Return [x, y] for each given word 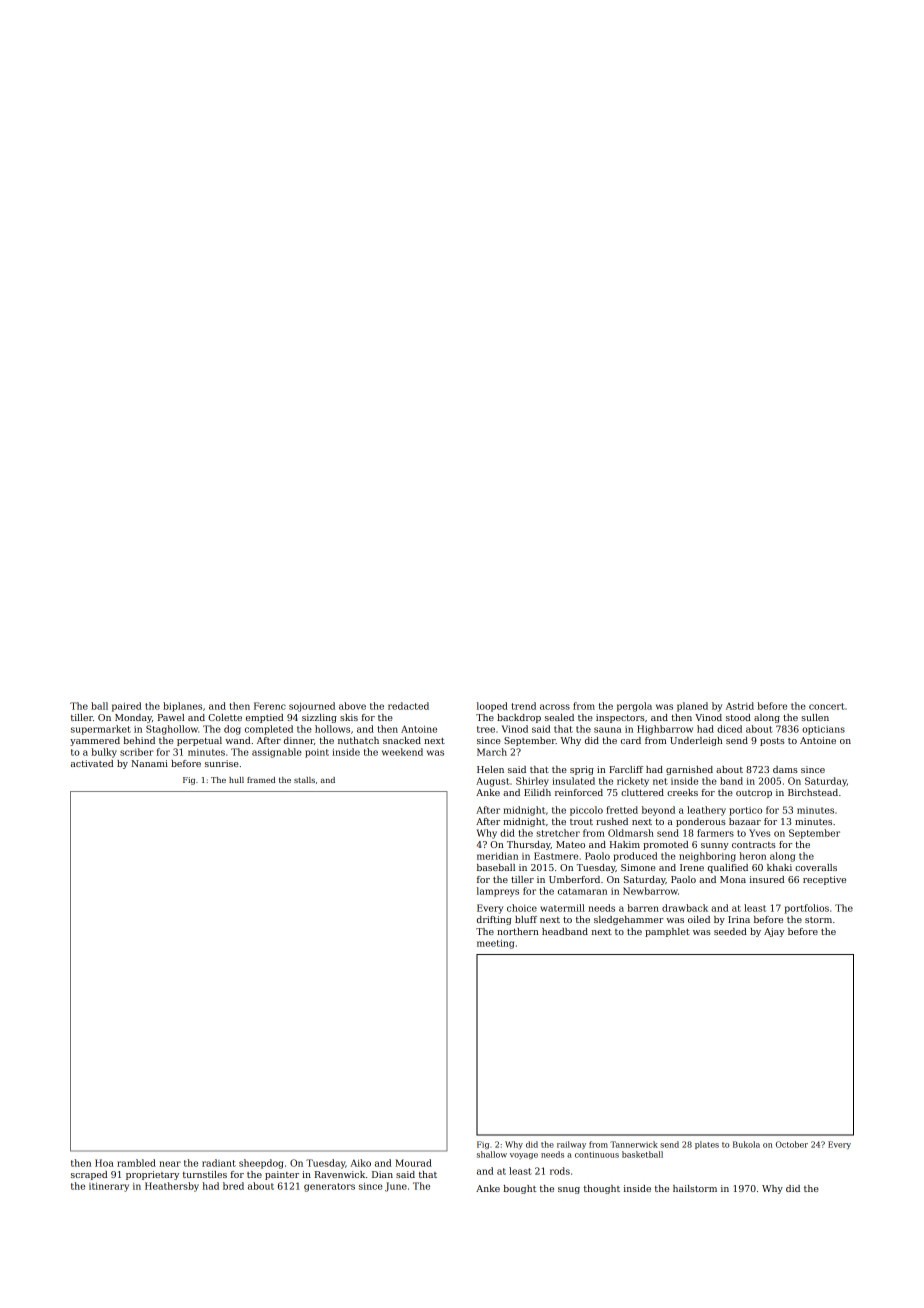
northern [518, 931]
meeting [495, 944]
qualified [728, 868]
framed [261, 780]
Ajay [774, 932]
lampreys [498, 892]
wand [237, 740]
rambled [136, 1163]
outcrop [754, 794]
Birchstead [813, 792]
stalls [304, 780]
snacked [402, 740]
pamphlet [667, 932]
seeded [730, 931]
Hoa [104, 1163]
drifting [494, 920]
